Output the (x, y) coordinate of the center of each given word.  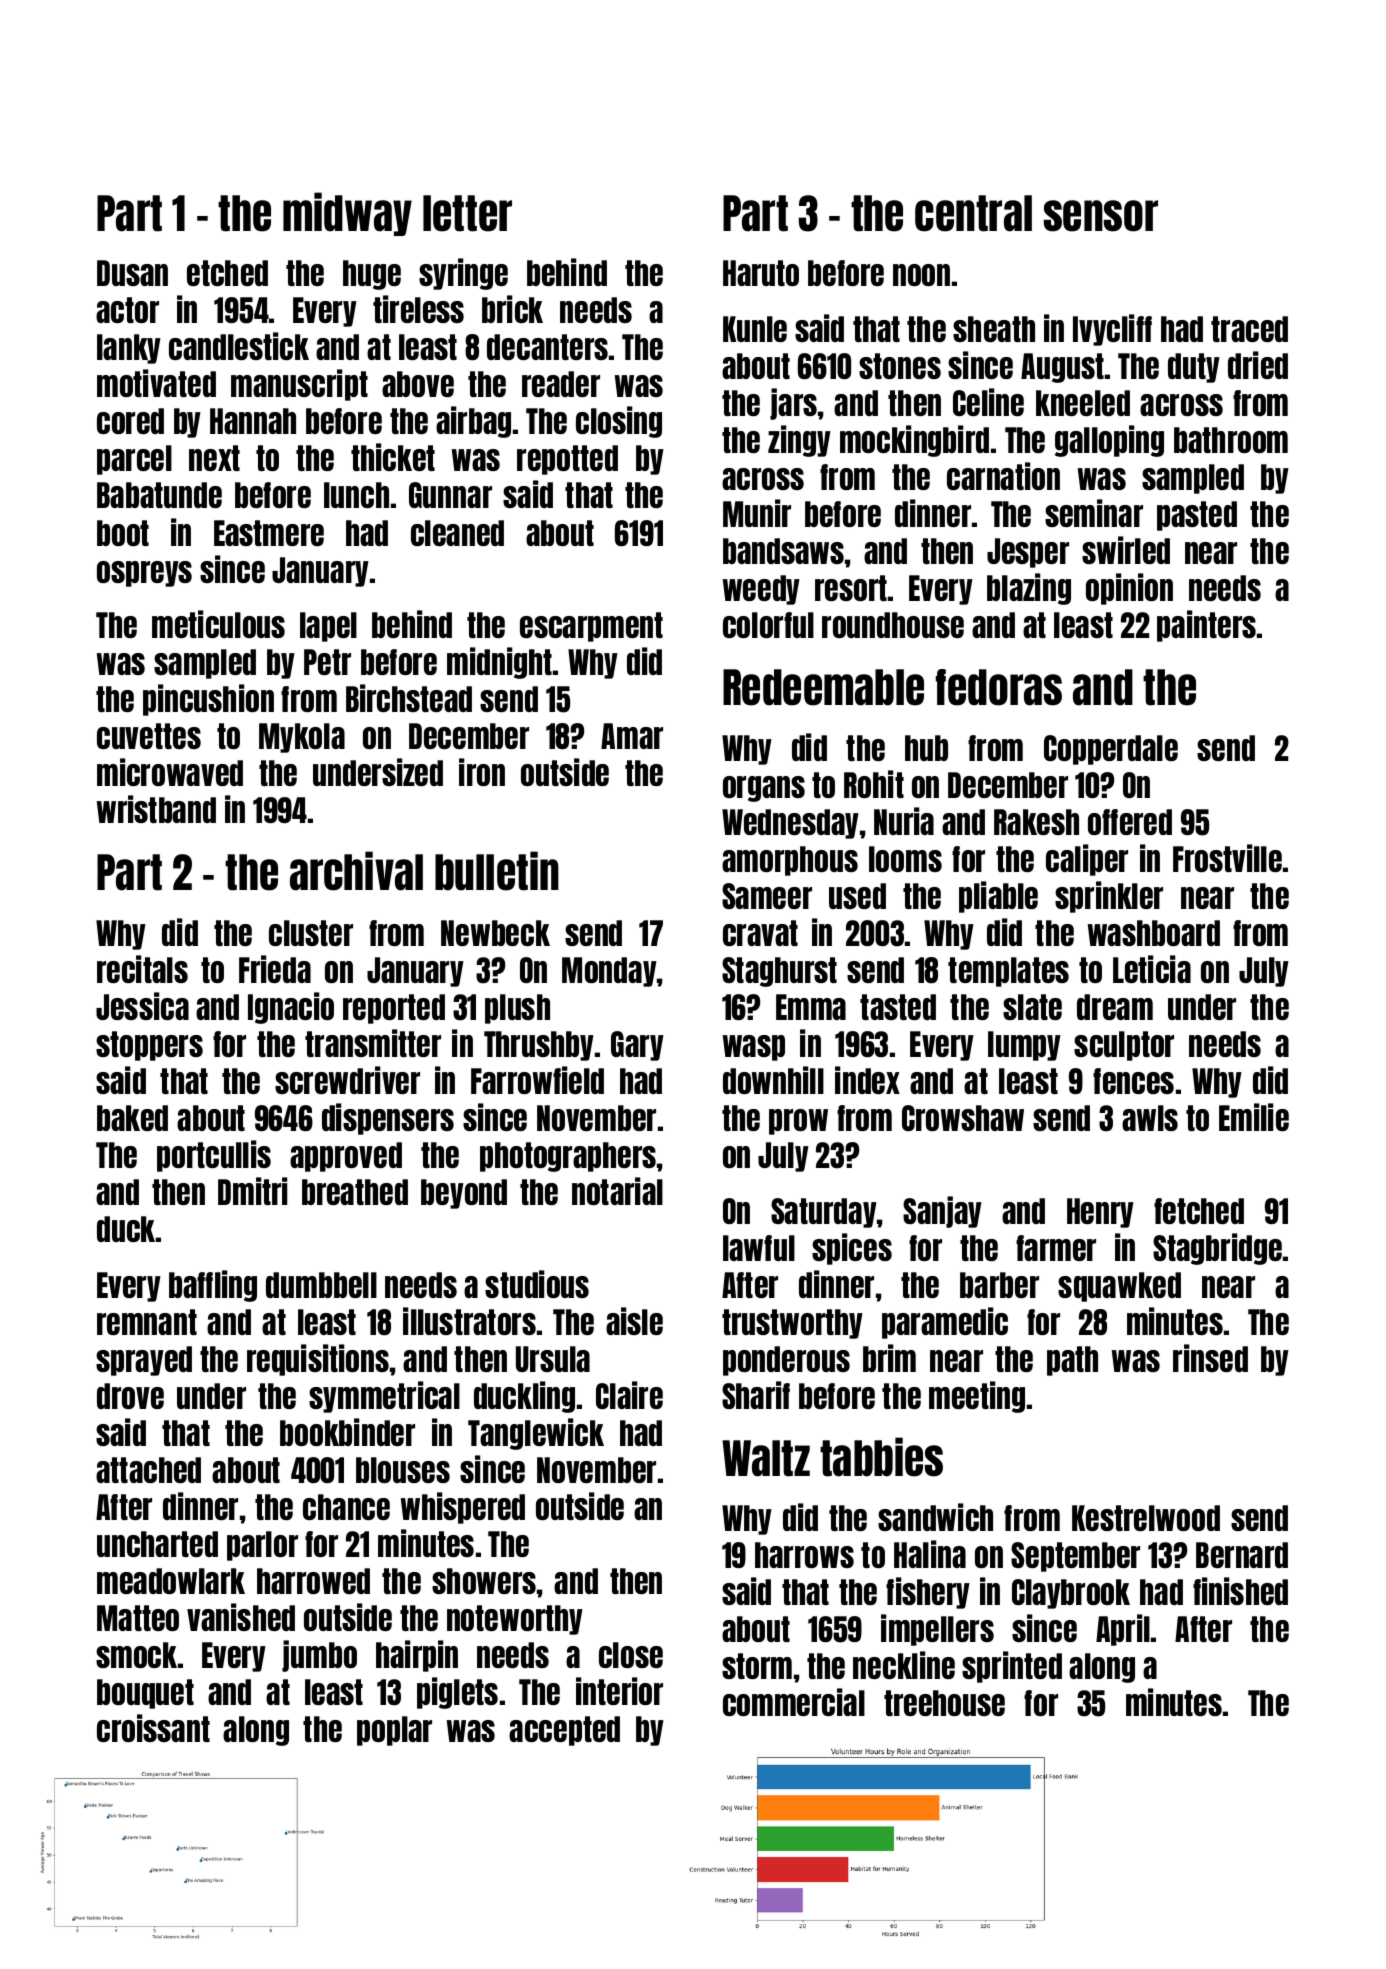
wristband (156, 809)
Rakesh (1036, 822)
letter (467, 213)
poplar (394, 1731)
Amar (632, 736)
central (973, 213)
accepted (564, 1731)
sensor (1101, 216)
